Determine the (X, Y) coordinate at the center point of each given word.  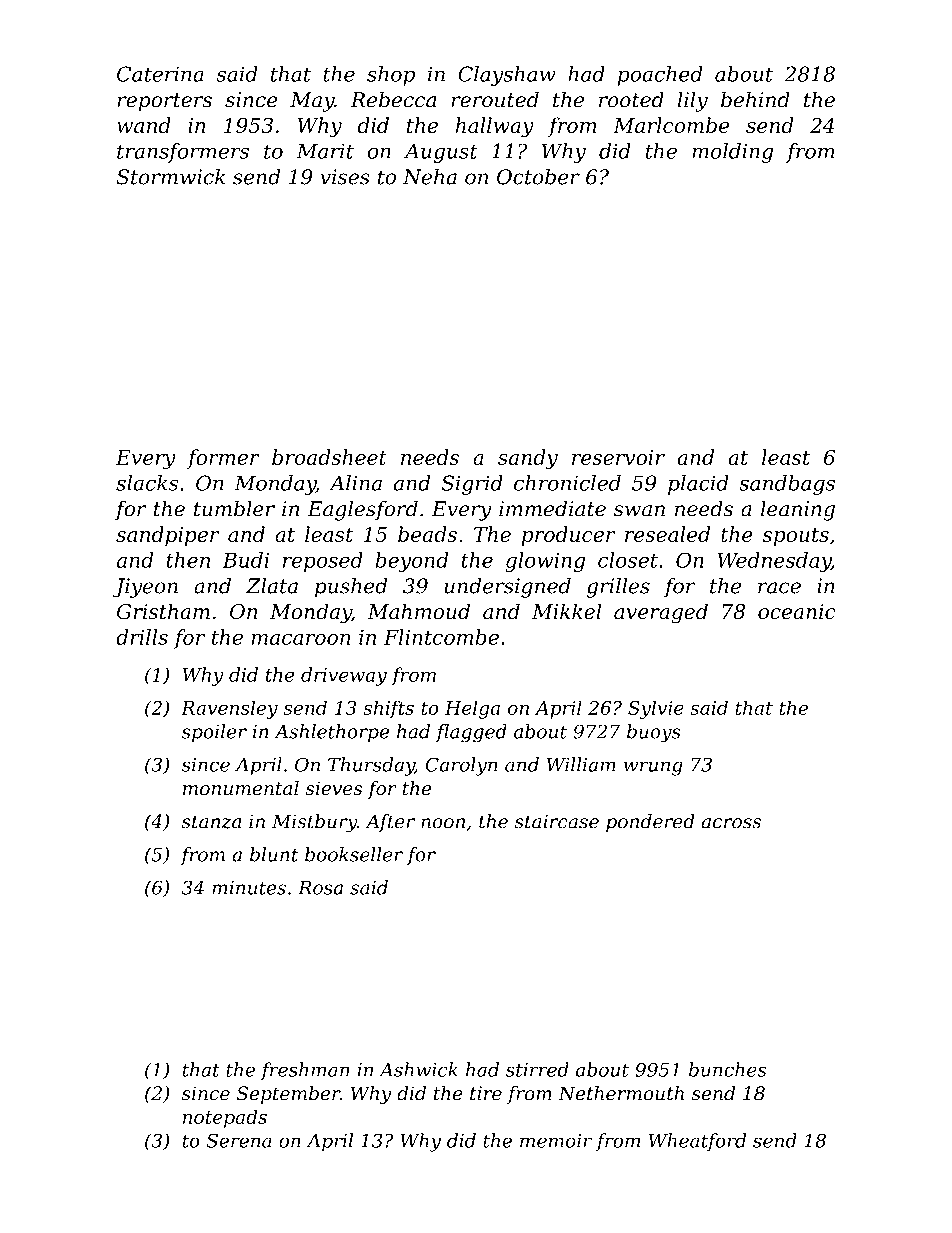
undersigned (507, 588)
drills (142, 637)
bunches (727, 1069)
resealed (667, 534)
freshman (305, 1071)
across (731, 823)
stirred (537, 1069)
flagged (471, 733)
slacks (147, 483)
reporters (164, 102)
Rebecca (393, 99)
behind (755, 99)
